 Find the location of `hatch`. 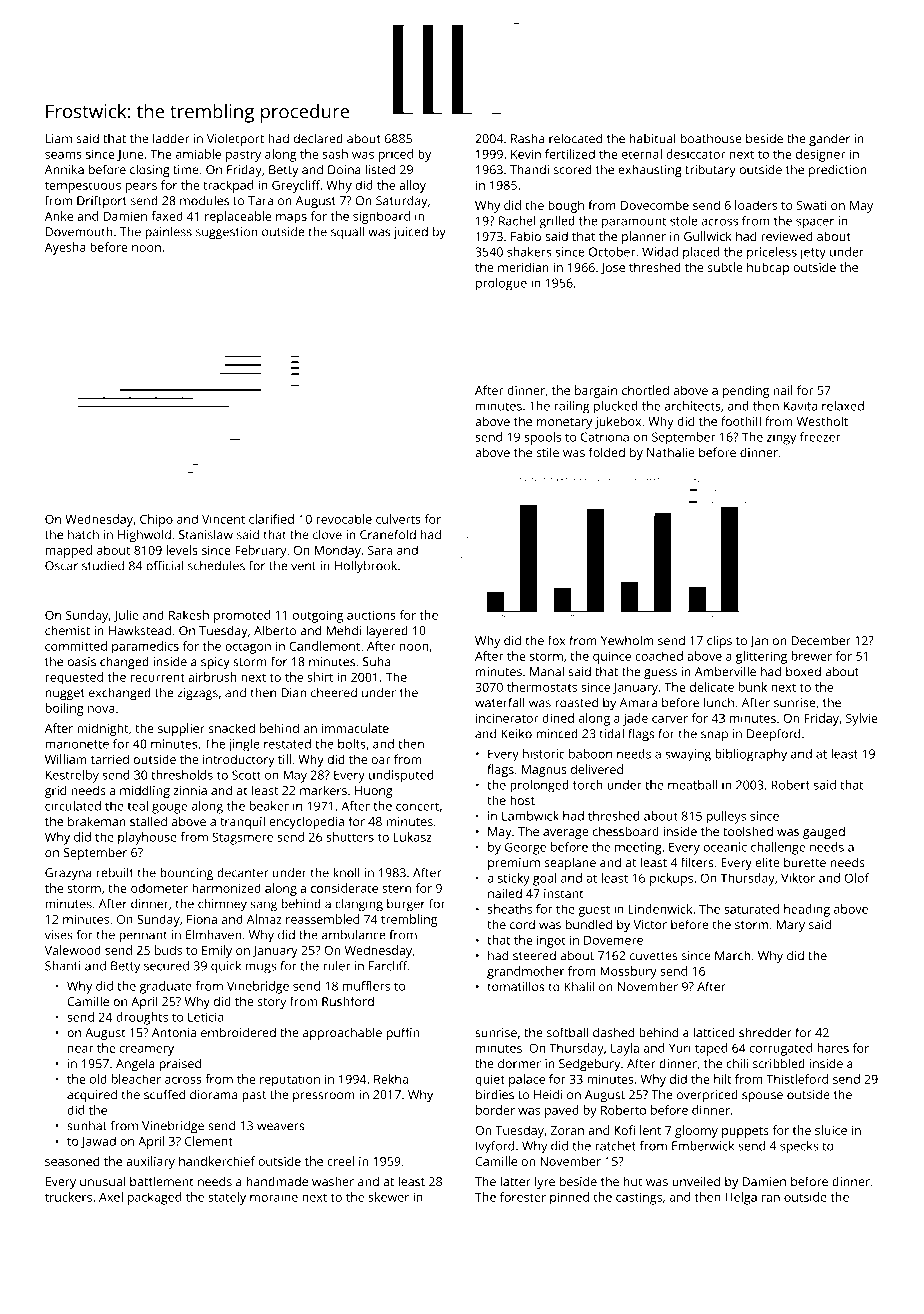

hatch is located at coordinates (83, 535).
